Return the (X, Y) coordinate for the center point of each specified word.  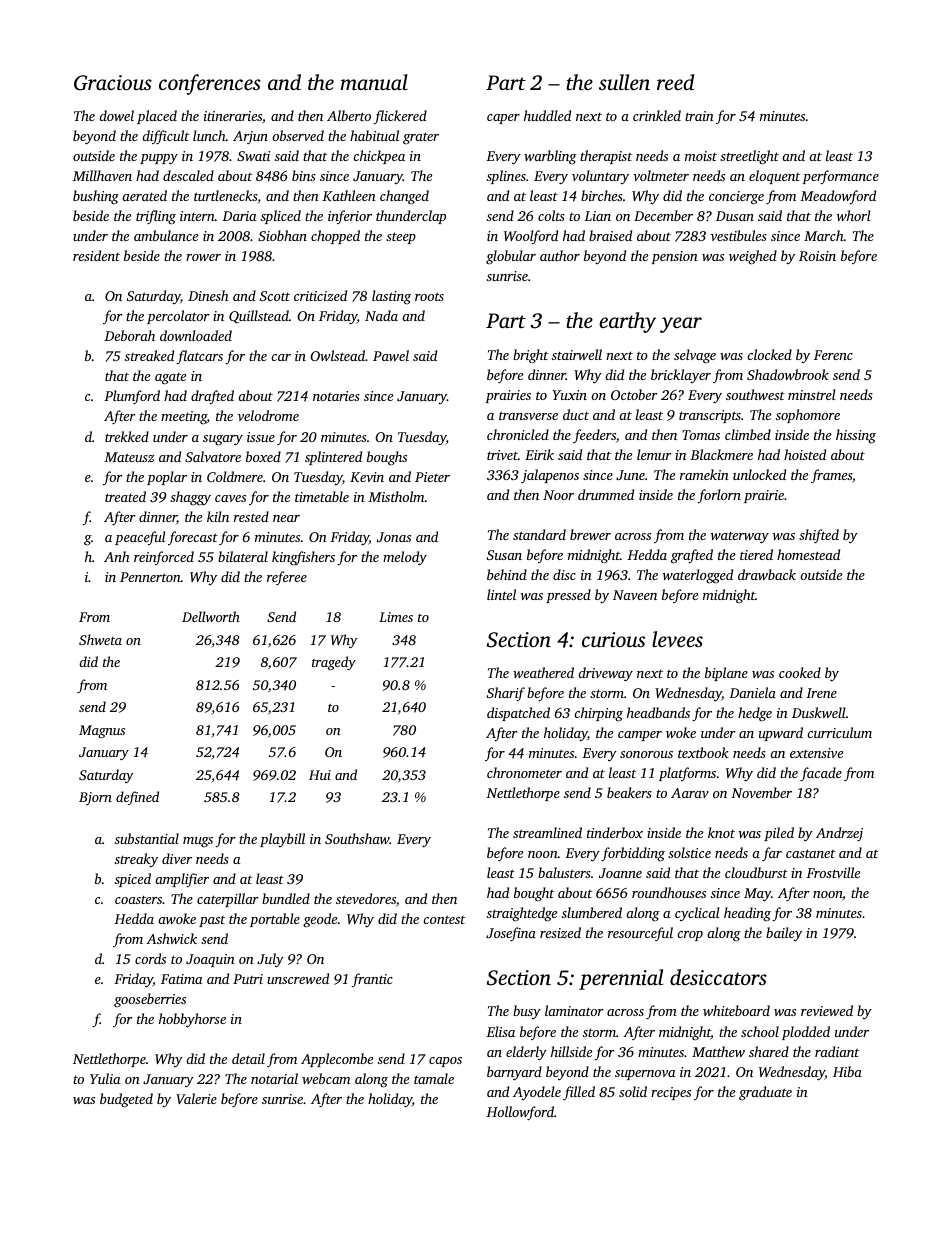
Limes (396, 617)
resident (96, 255)
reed (675, 82)
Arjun (250, 137)
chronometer (524, 772)
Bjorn (95, 798)
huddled (547, 115)
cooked (800, 672)
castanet (810, 853)
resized (560, 932)
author (560, 255)
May (757, 894)
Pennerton (150, 577)
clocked (769, 354)
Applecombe (337, 1060)
